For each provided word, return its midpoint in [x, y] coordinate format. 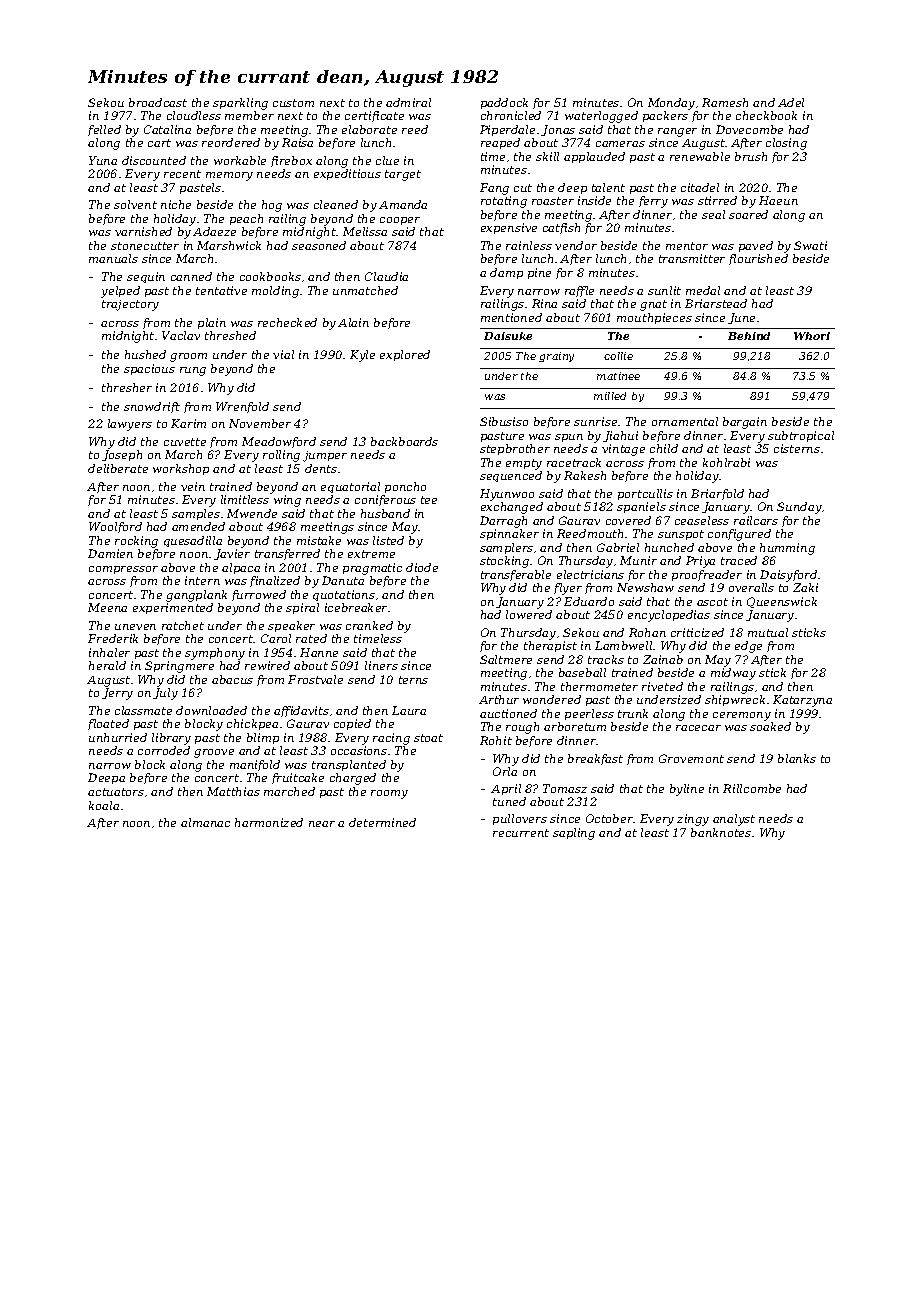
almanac [205, 822]
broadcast [158, 102]
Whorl [812, 336]
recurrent [521, 833]
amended [198, 526]
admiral [408, 102]
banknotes [721, 832]
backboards [404, 441]
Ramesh [725, 102]
